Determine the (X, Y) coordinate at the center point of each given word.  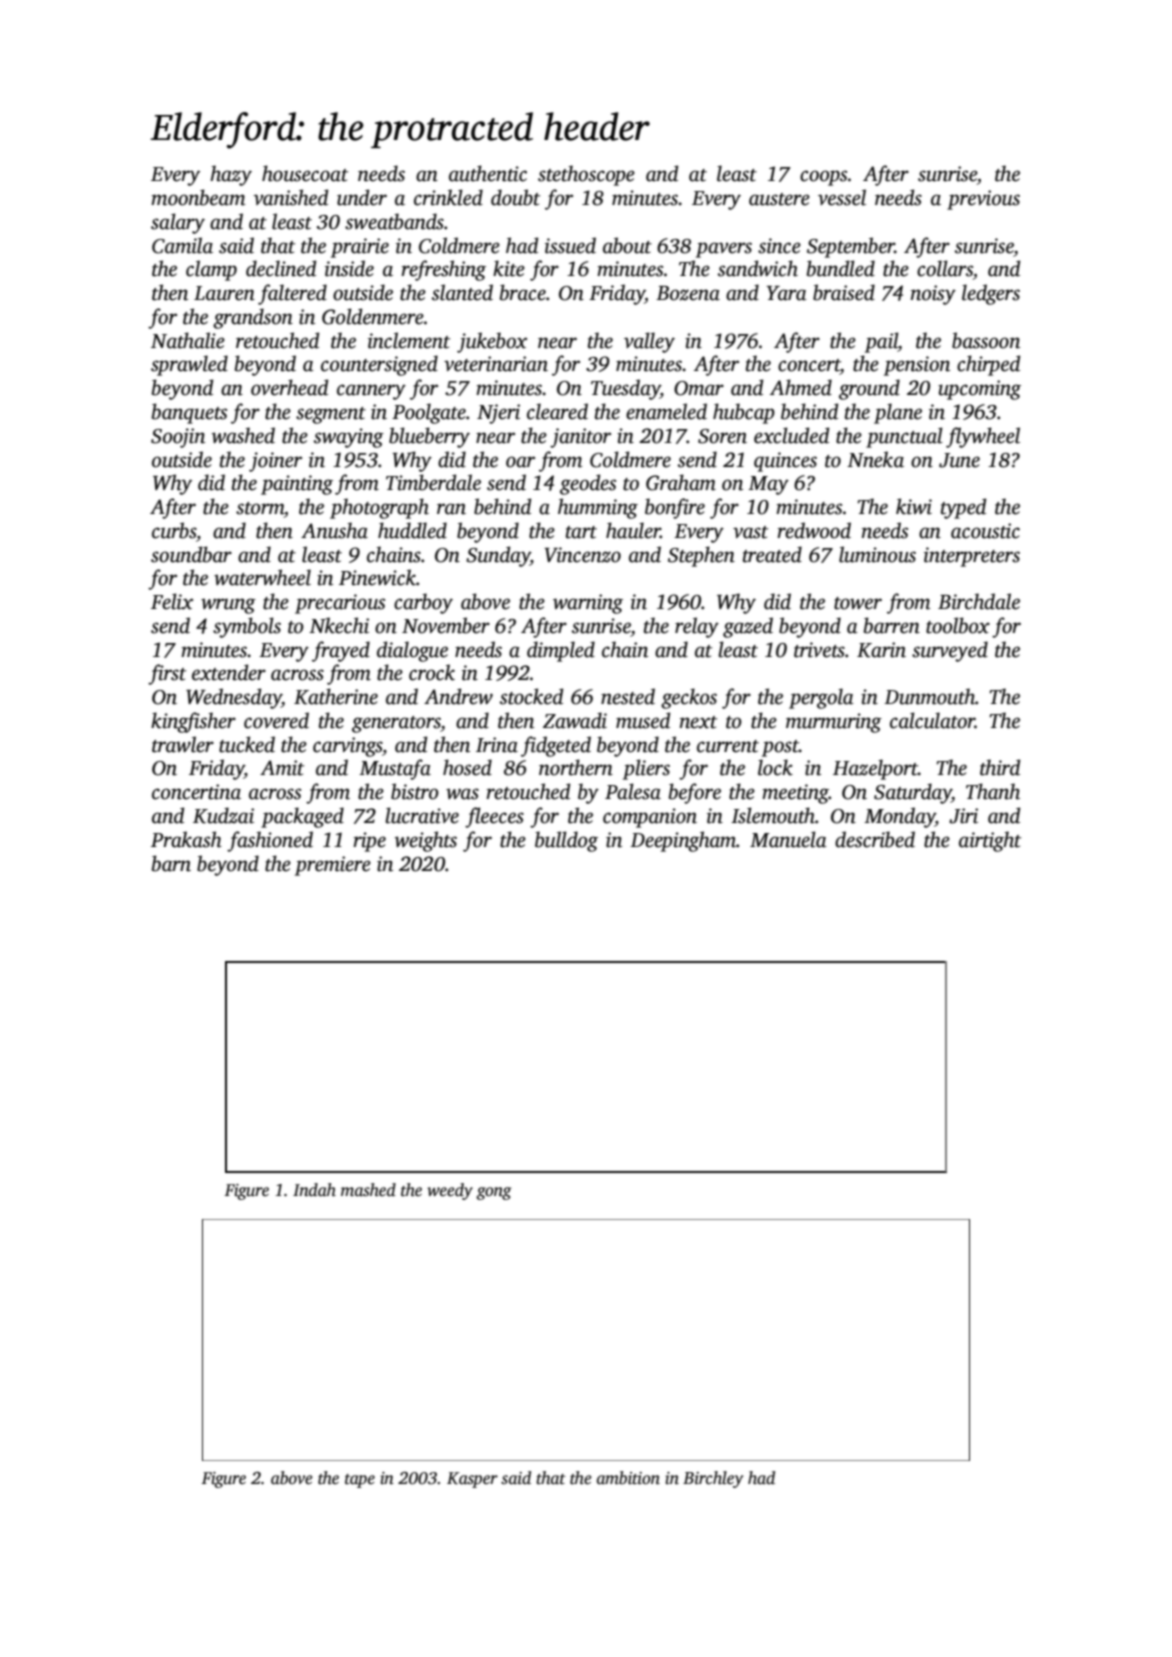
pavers (724, 250)
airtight (990, 841)
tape (360, 1481)
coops (823, 178)
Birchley (713, 1479)
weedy (450, 1191)
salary (178, 223)
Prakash (186, 839)
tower (858, 603)
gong (493, 1193)
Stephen (701, 556)
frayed (341, 651)
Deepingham (683, 841)
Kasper (472, 1480)
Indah (314, 1190)
